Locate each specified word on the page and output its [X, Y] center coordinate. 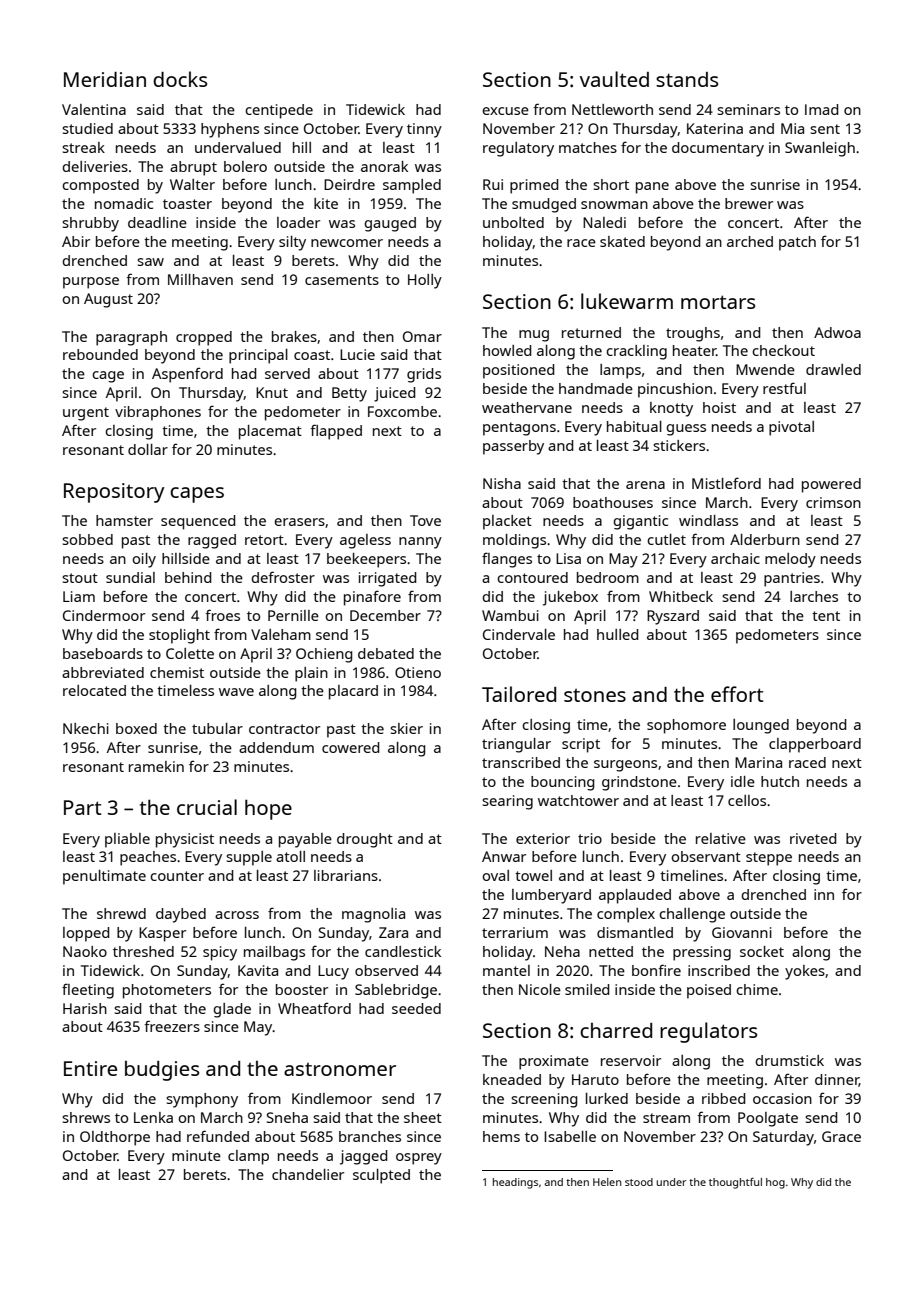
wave [236, 692]
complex [626, 915]
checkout [783, 350]
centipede [279, 111]
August [108, 300]
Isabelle [570, 1136]
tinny [424, 130]
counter [177, 876]
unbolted [513, 222]
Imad [821, 109]
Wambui [510, 615]
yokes [805, 972]
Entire [90, 1068]
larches [814, 596]
